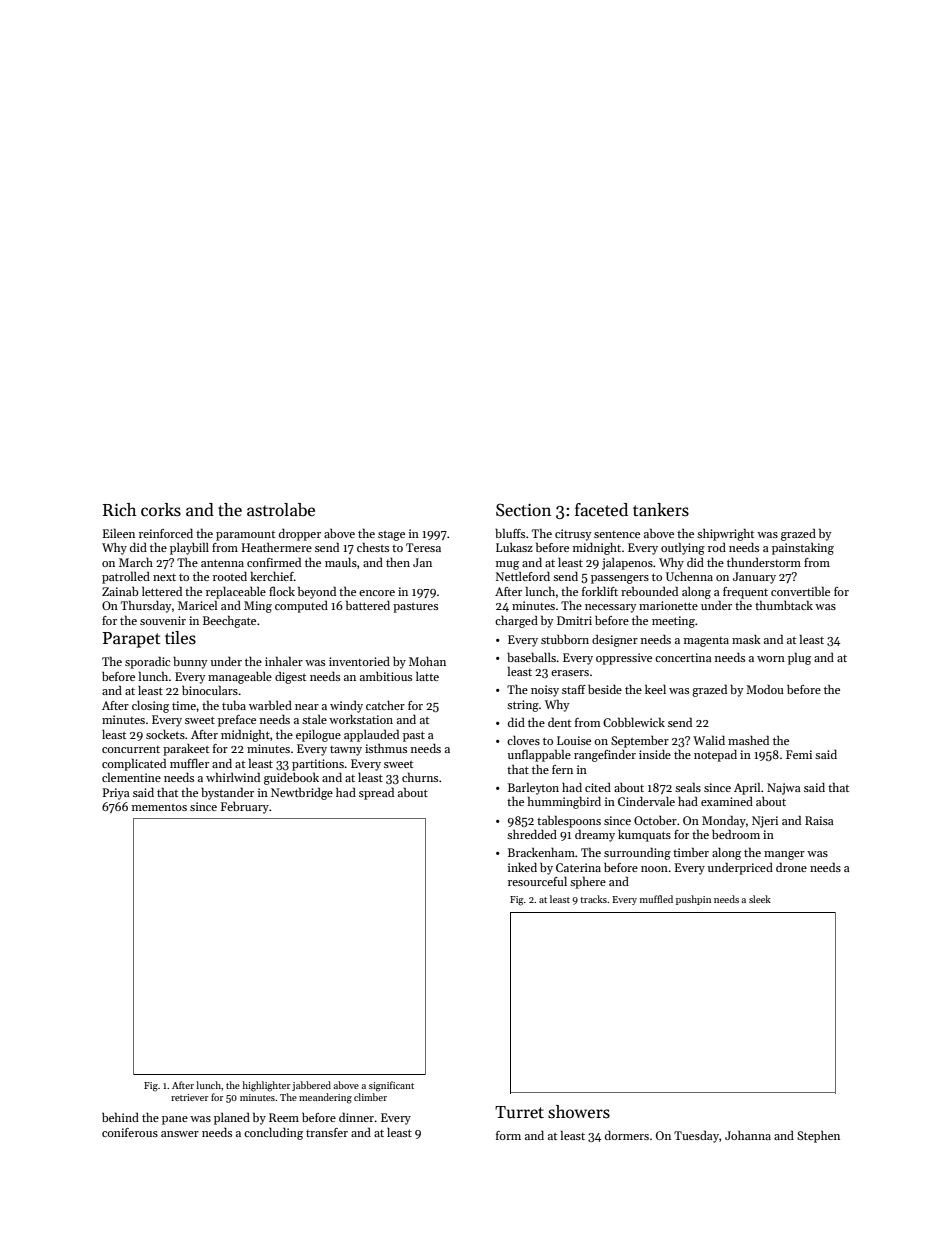 This screenshot has height=1233, width=952. What do you see at coordinates (765, 689) in the screenshot?
I see `Modou` at bounding box center [765, 689].
